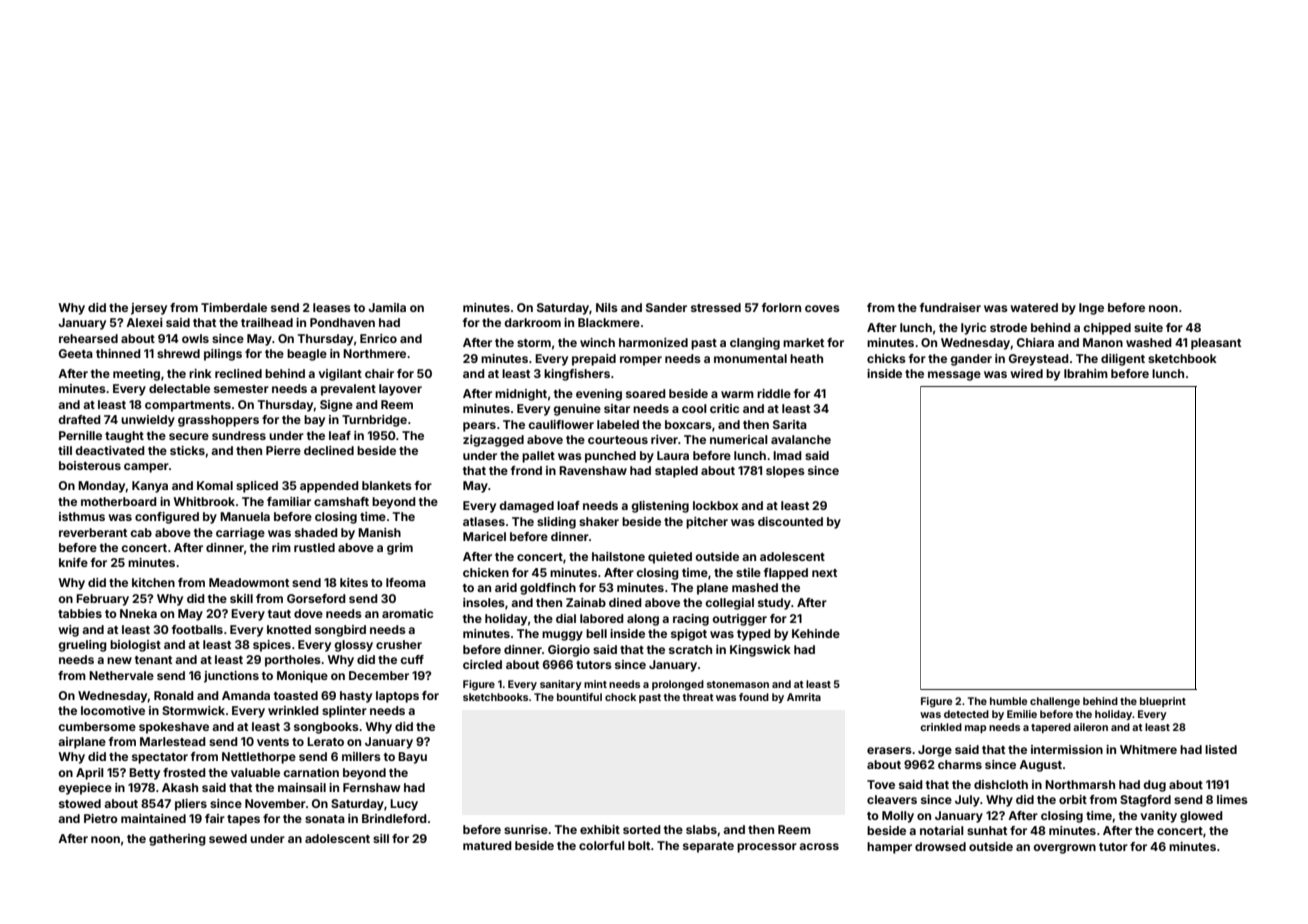 Image resolution: width=1308 pixels, height=924 pixels. Describe the element at coordinates (85, 789) in the screenshot. I see `eyepiece` at that location.
